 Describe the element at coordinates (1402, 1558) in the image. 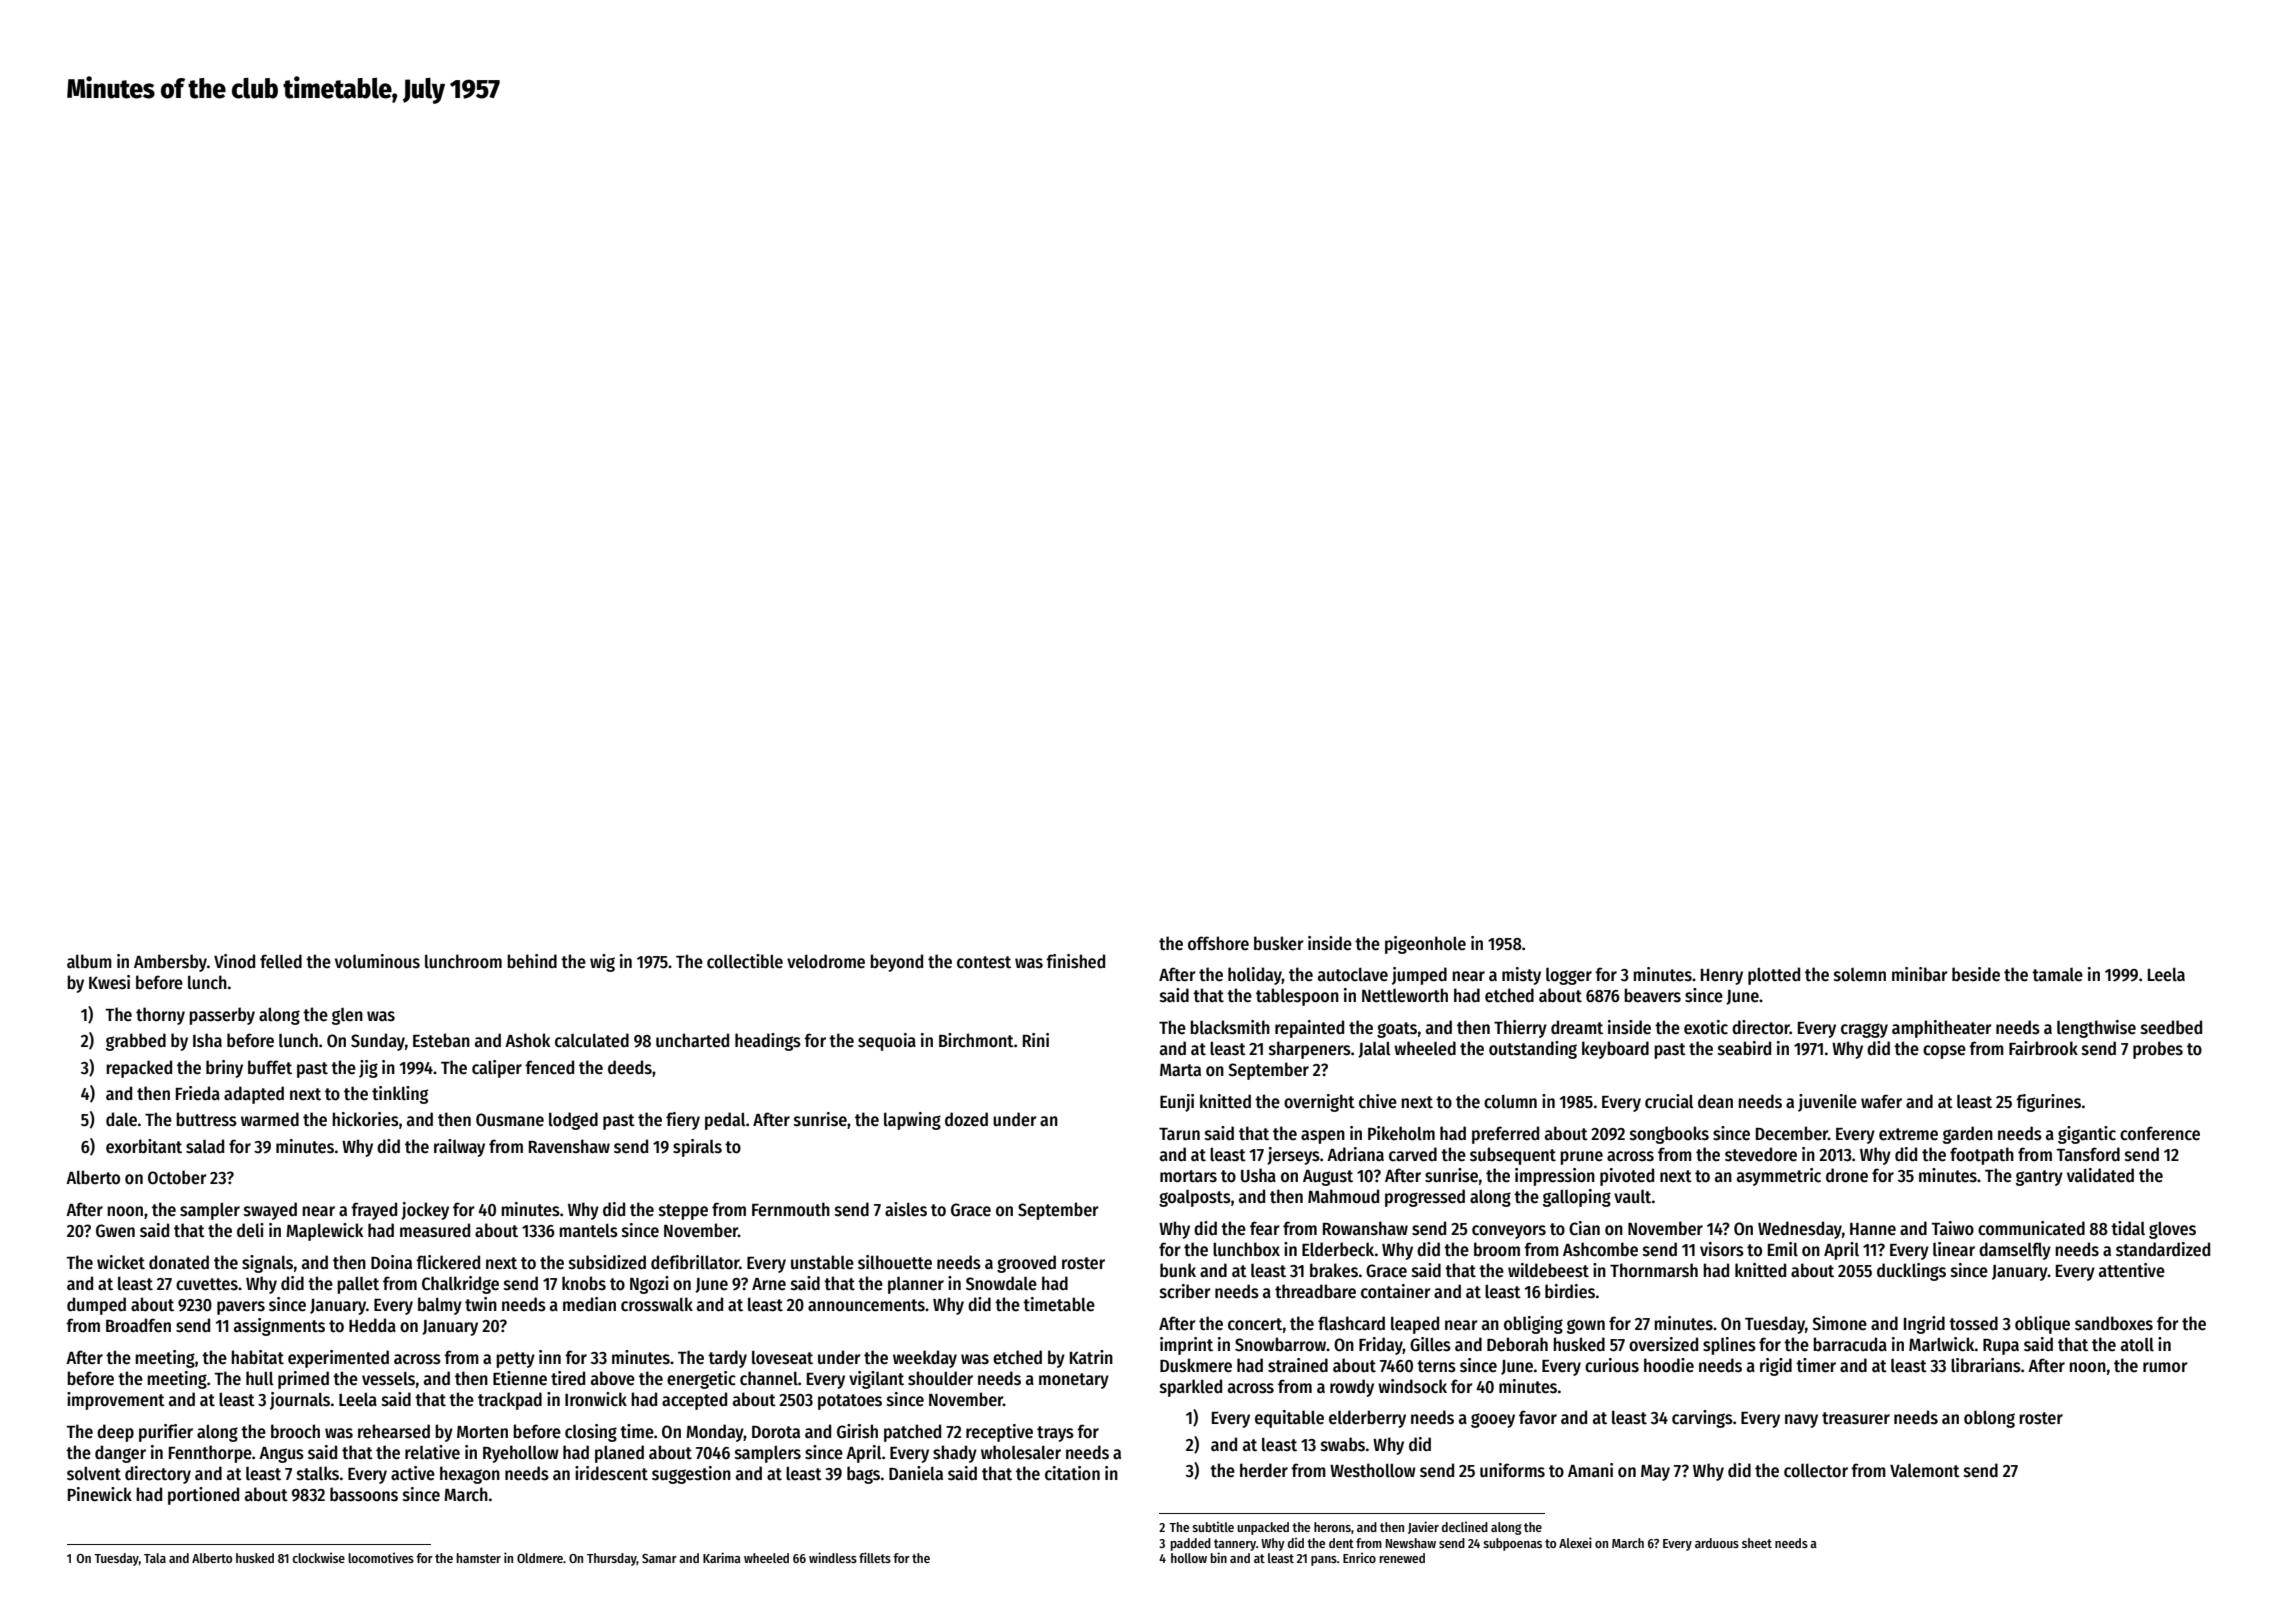

I see `renewed` at that location.
